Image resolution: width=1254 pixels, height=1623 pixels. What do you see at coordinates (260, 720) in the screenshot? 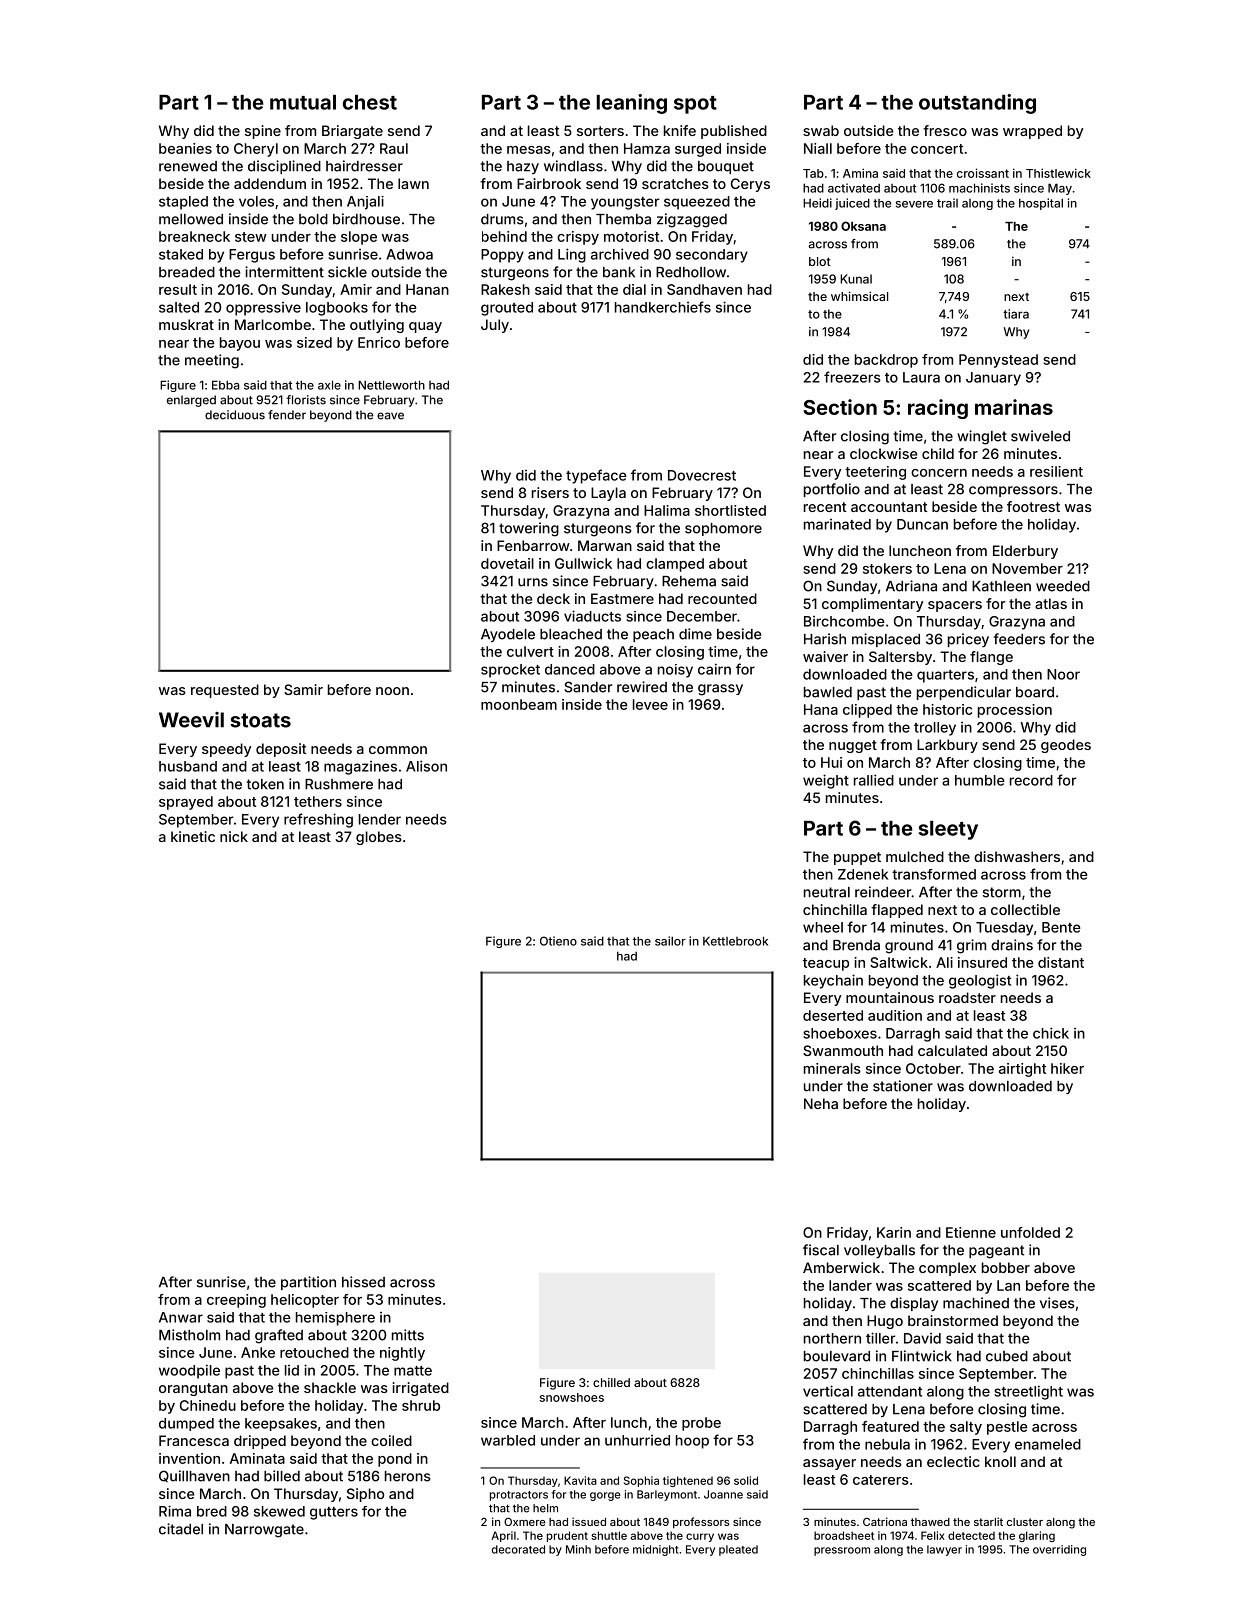
I see `stoats` at bounding box center [260, 720].
